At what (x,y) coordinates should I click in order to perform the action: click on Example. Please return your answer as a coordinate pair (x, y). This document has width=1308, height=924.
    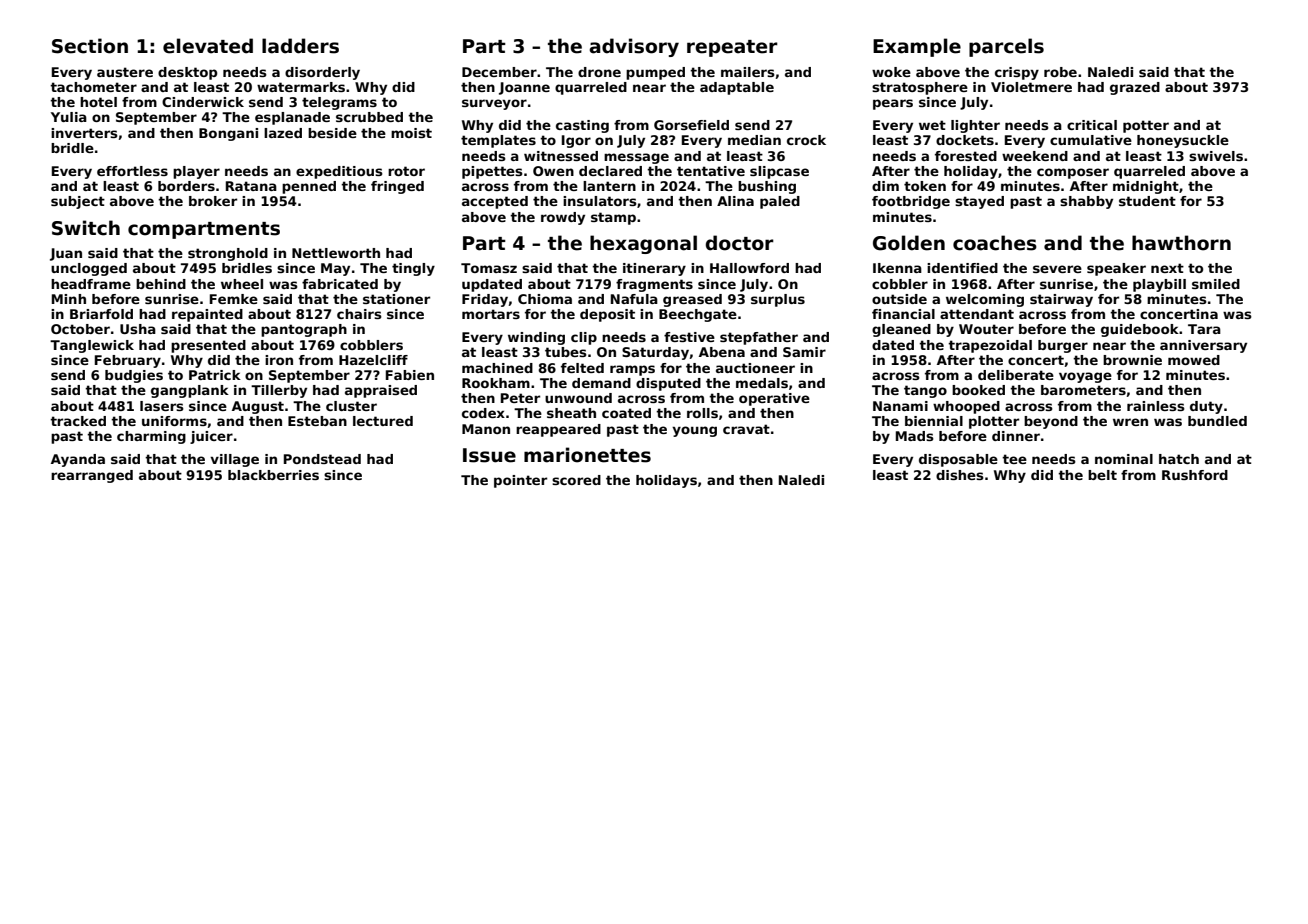
    Looking at the image, I should click on (917, 47).
